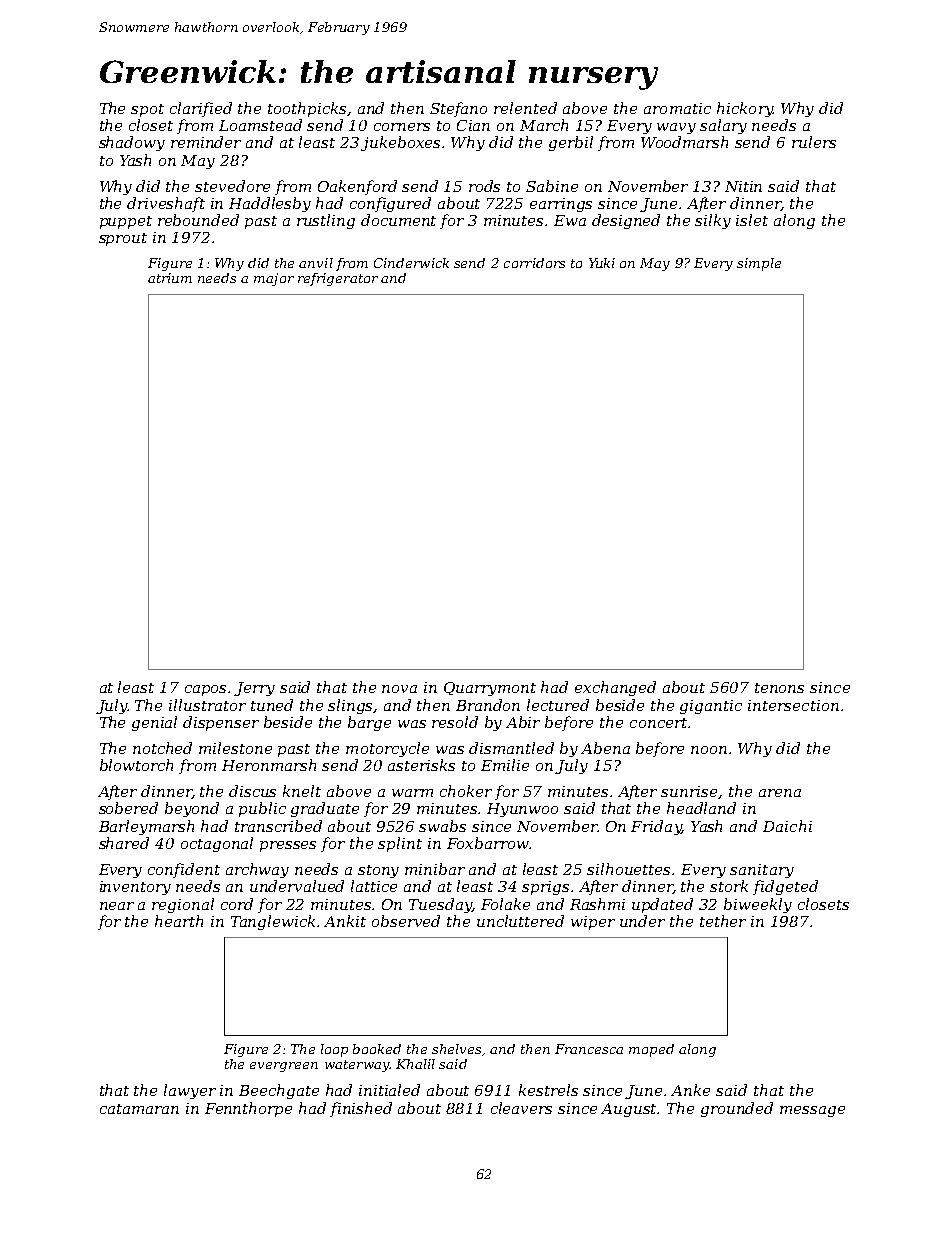 This screenshot has height=1233, width=952. What do you see at coordinates (745, 109) in the screenshot?
I see `hickory` at bounding box center [745, 109].
